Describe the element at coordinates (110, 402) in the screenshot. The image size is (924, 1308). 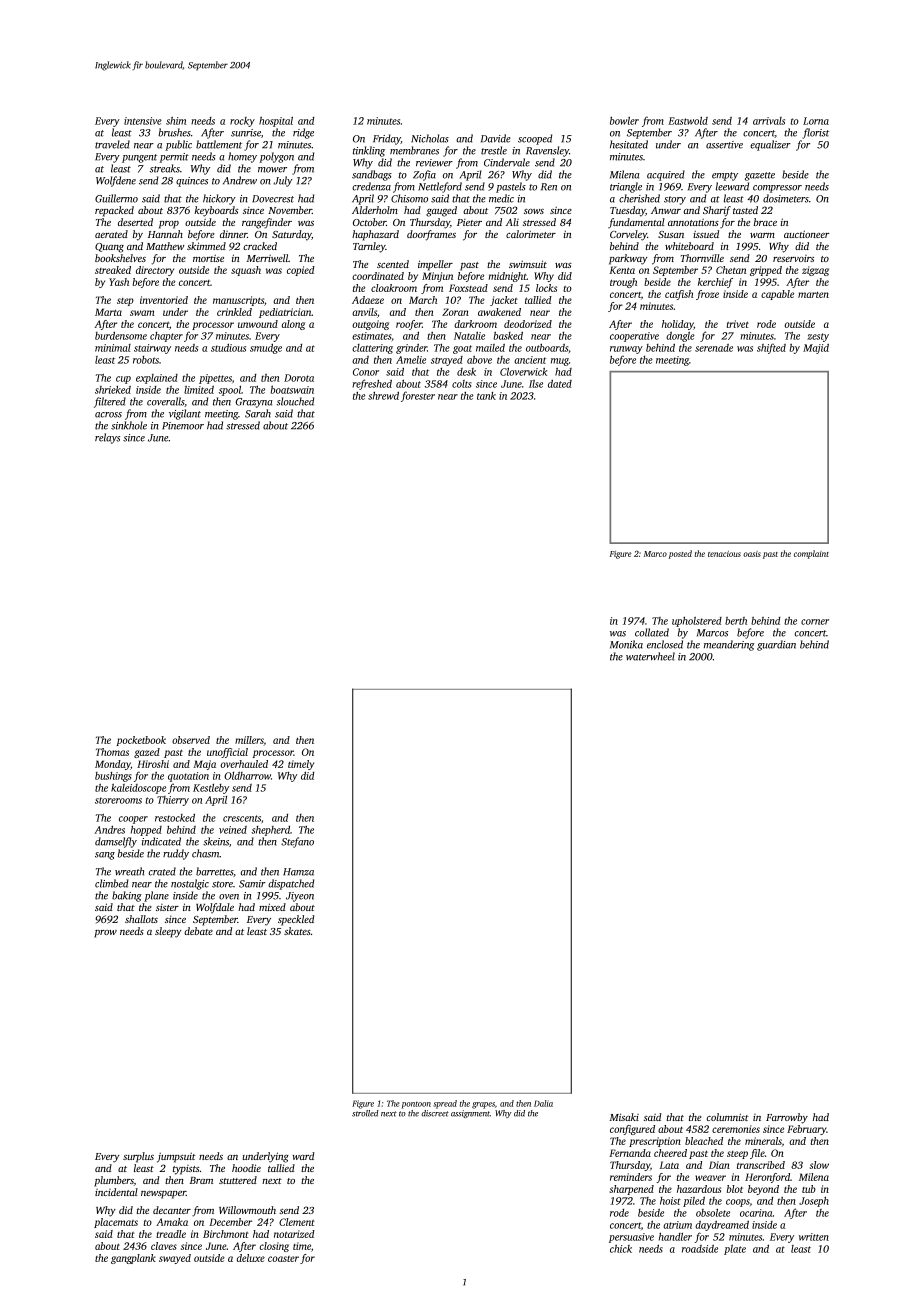
I see `filtered` at that location.
